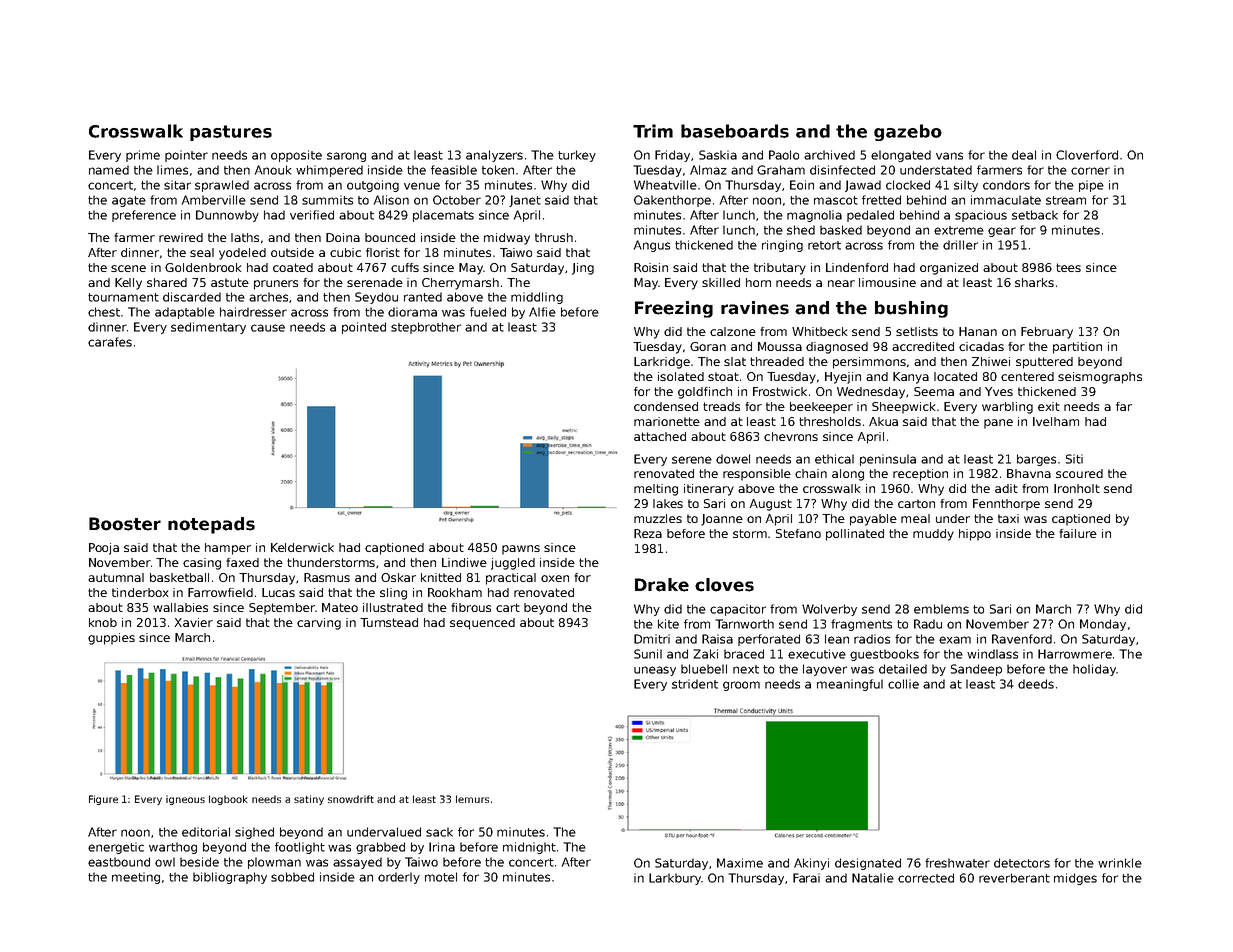 The image size is (1233, 952). Describe the element at coordinates (1077, 348) in the page. I see `partition` at that location.
